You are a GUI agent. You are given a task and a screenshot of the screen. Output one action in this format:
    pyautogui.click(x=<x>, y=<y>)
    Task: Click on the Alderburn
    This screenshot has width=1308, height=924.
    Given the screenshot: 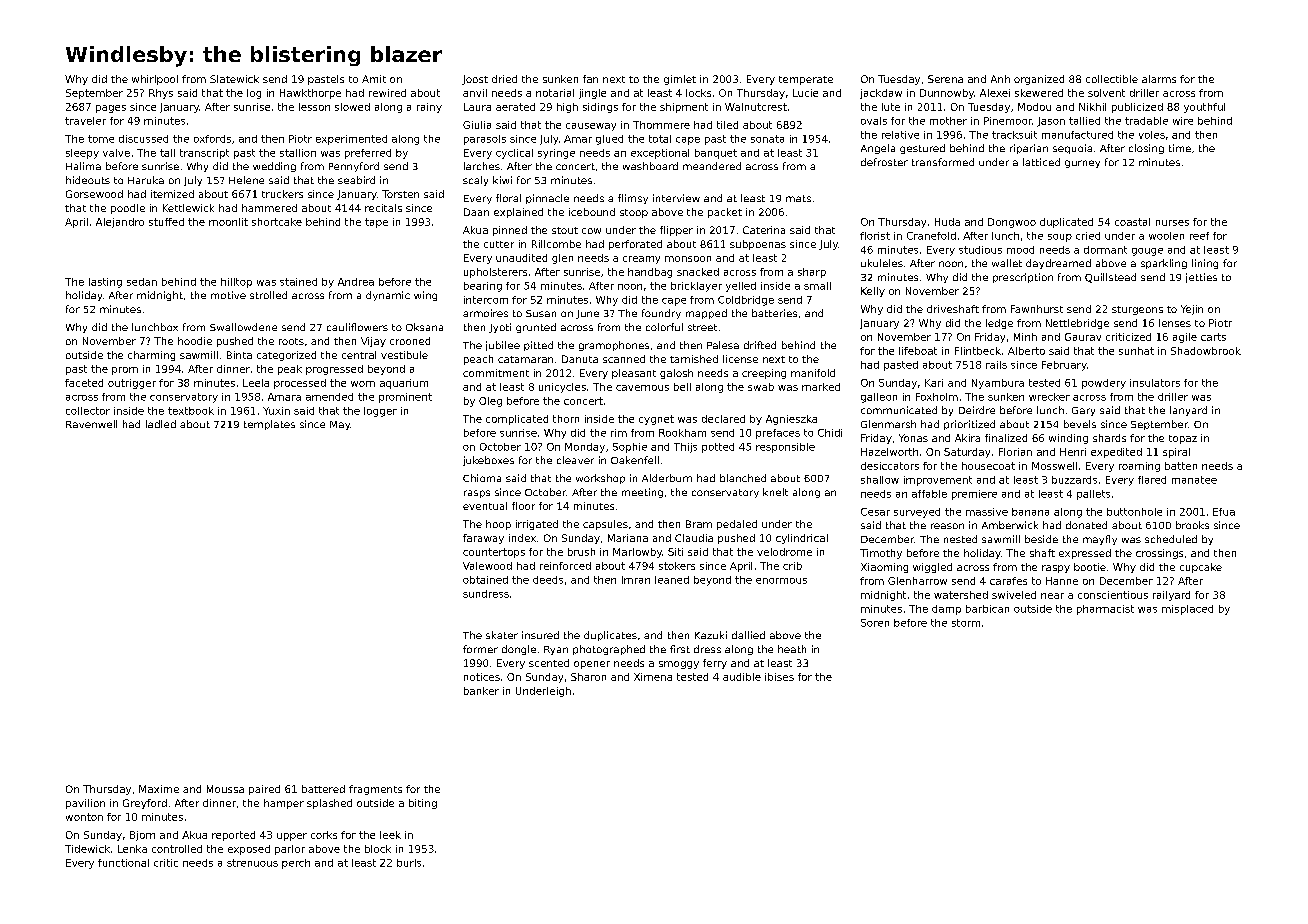 What is the action you would take?
    pyautogui.click(x=667, y=478)
